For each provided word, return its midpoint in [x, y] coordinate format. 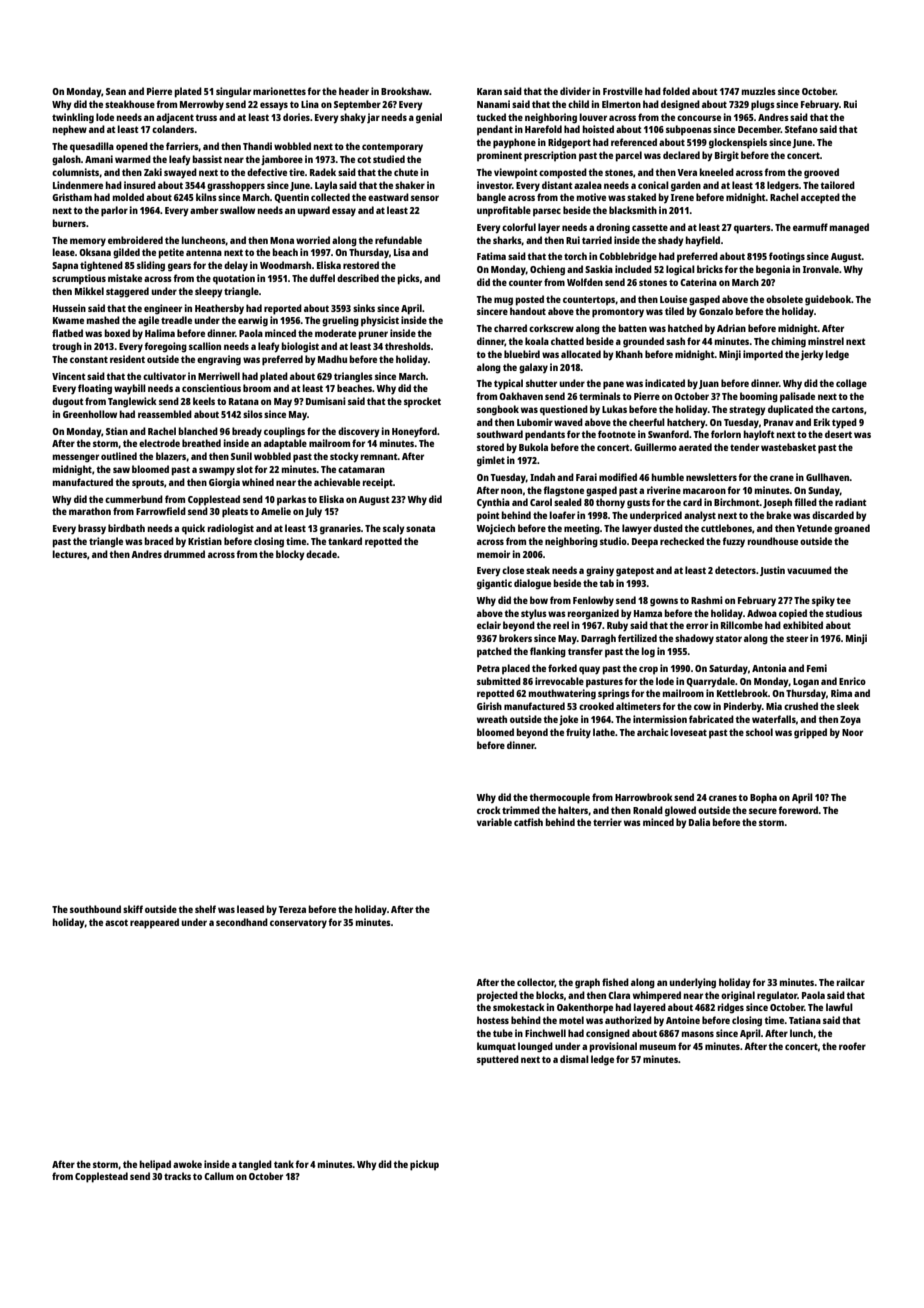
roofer [852, 1046]
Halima [160, 333]
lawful [839, 1007]
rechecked [682, 541]
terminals [600, 396]
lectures [70, 554]
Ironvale [821, 269]
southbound [95, 909]
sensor [425, 198]
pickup [424, 1165]
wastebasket [788, 447]
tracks [177, 1176]
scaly [394, 529]
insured [140, 185]
